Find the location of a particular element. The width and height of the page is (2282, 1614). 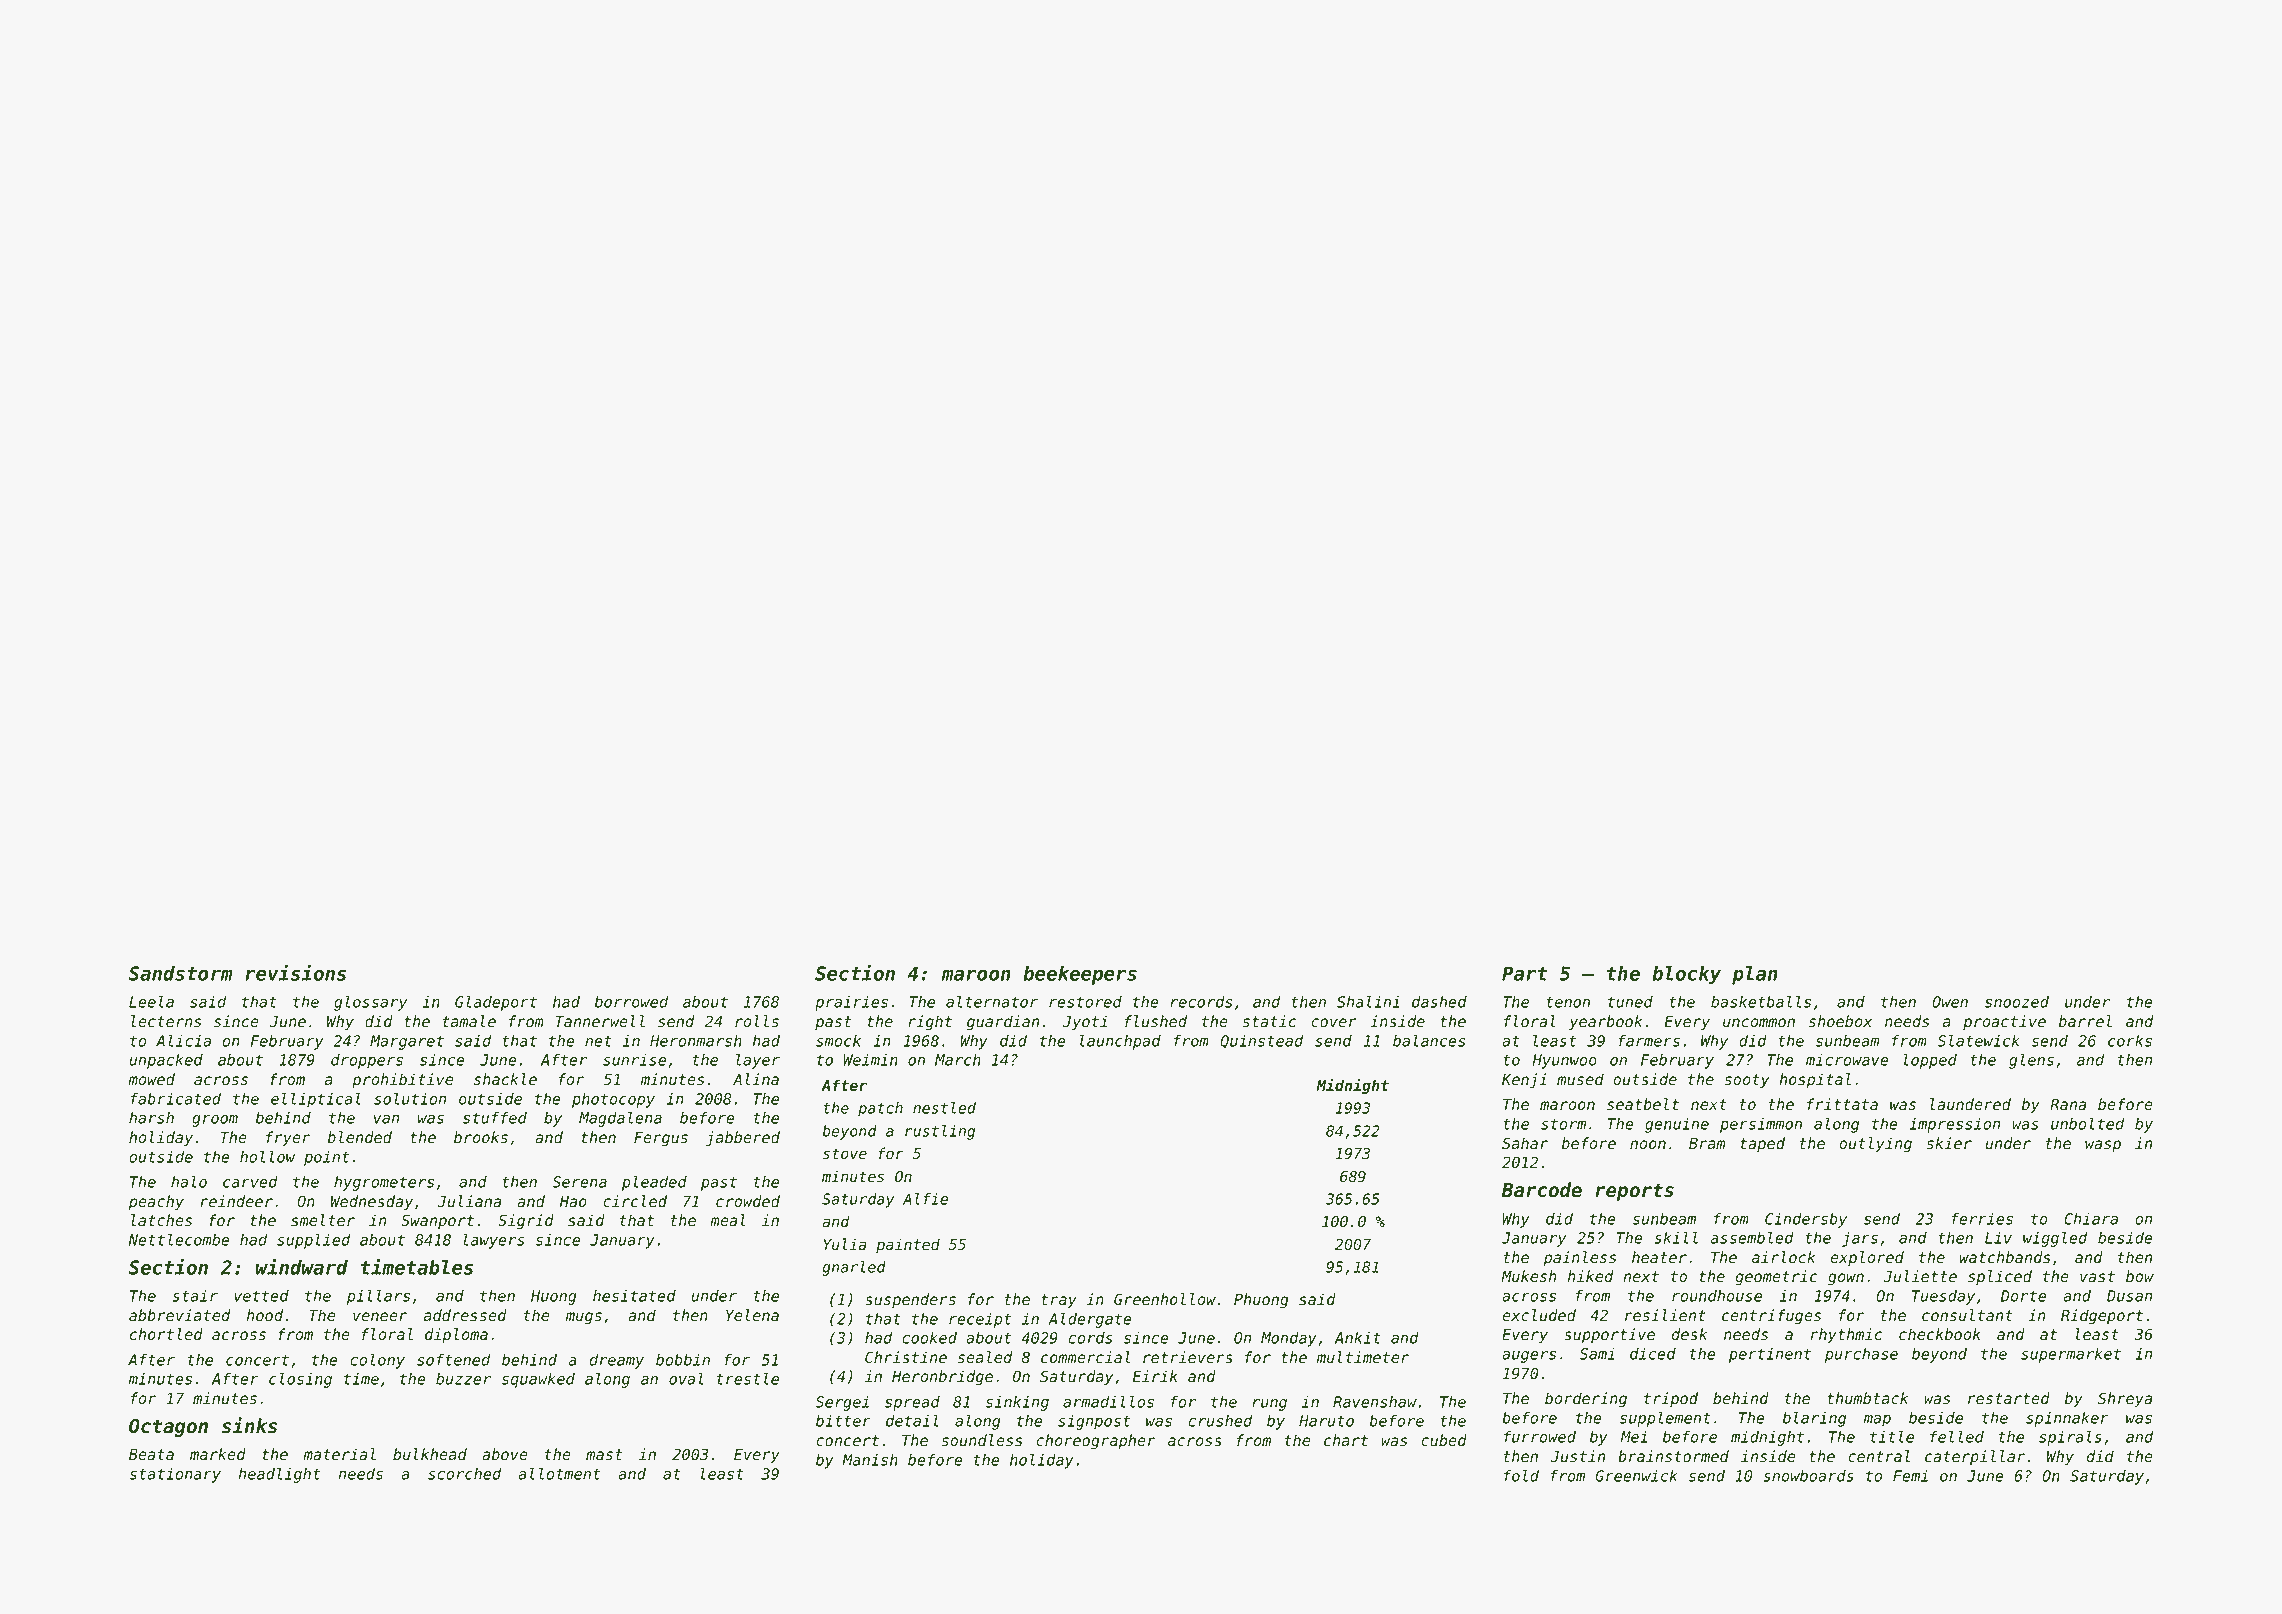

sinks is located at coordinates (249, 1425).
